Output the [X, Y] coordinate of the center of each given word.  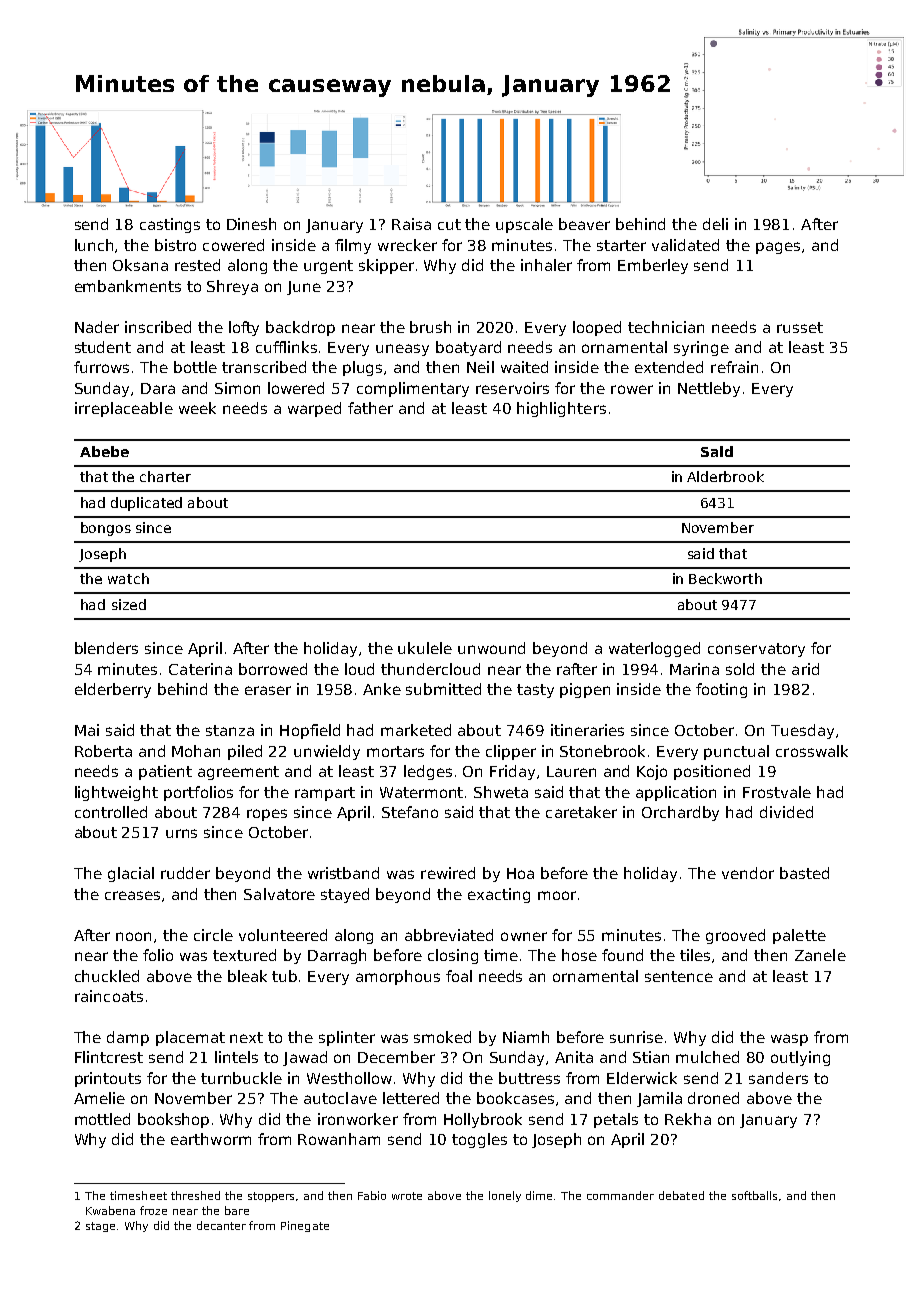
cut [449, 224]
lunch [94, 245]
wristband [343, 873]
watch [128, 578]
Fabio [372, 1195]
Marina [694, 669]
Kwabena [110, 1210]
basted [804, 873]
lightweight [116, 793]
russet [800, 327]
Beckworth [725, 578]
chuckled [107, 976]
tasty [535, 691]
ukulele [425, 648]
